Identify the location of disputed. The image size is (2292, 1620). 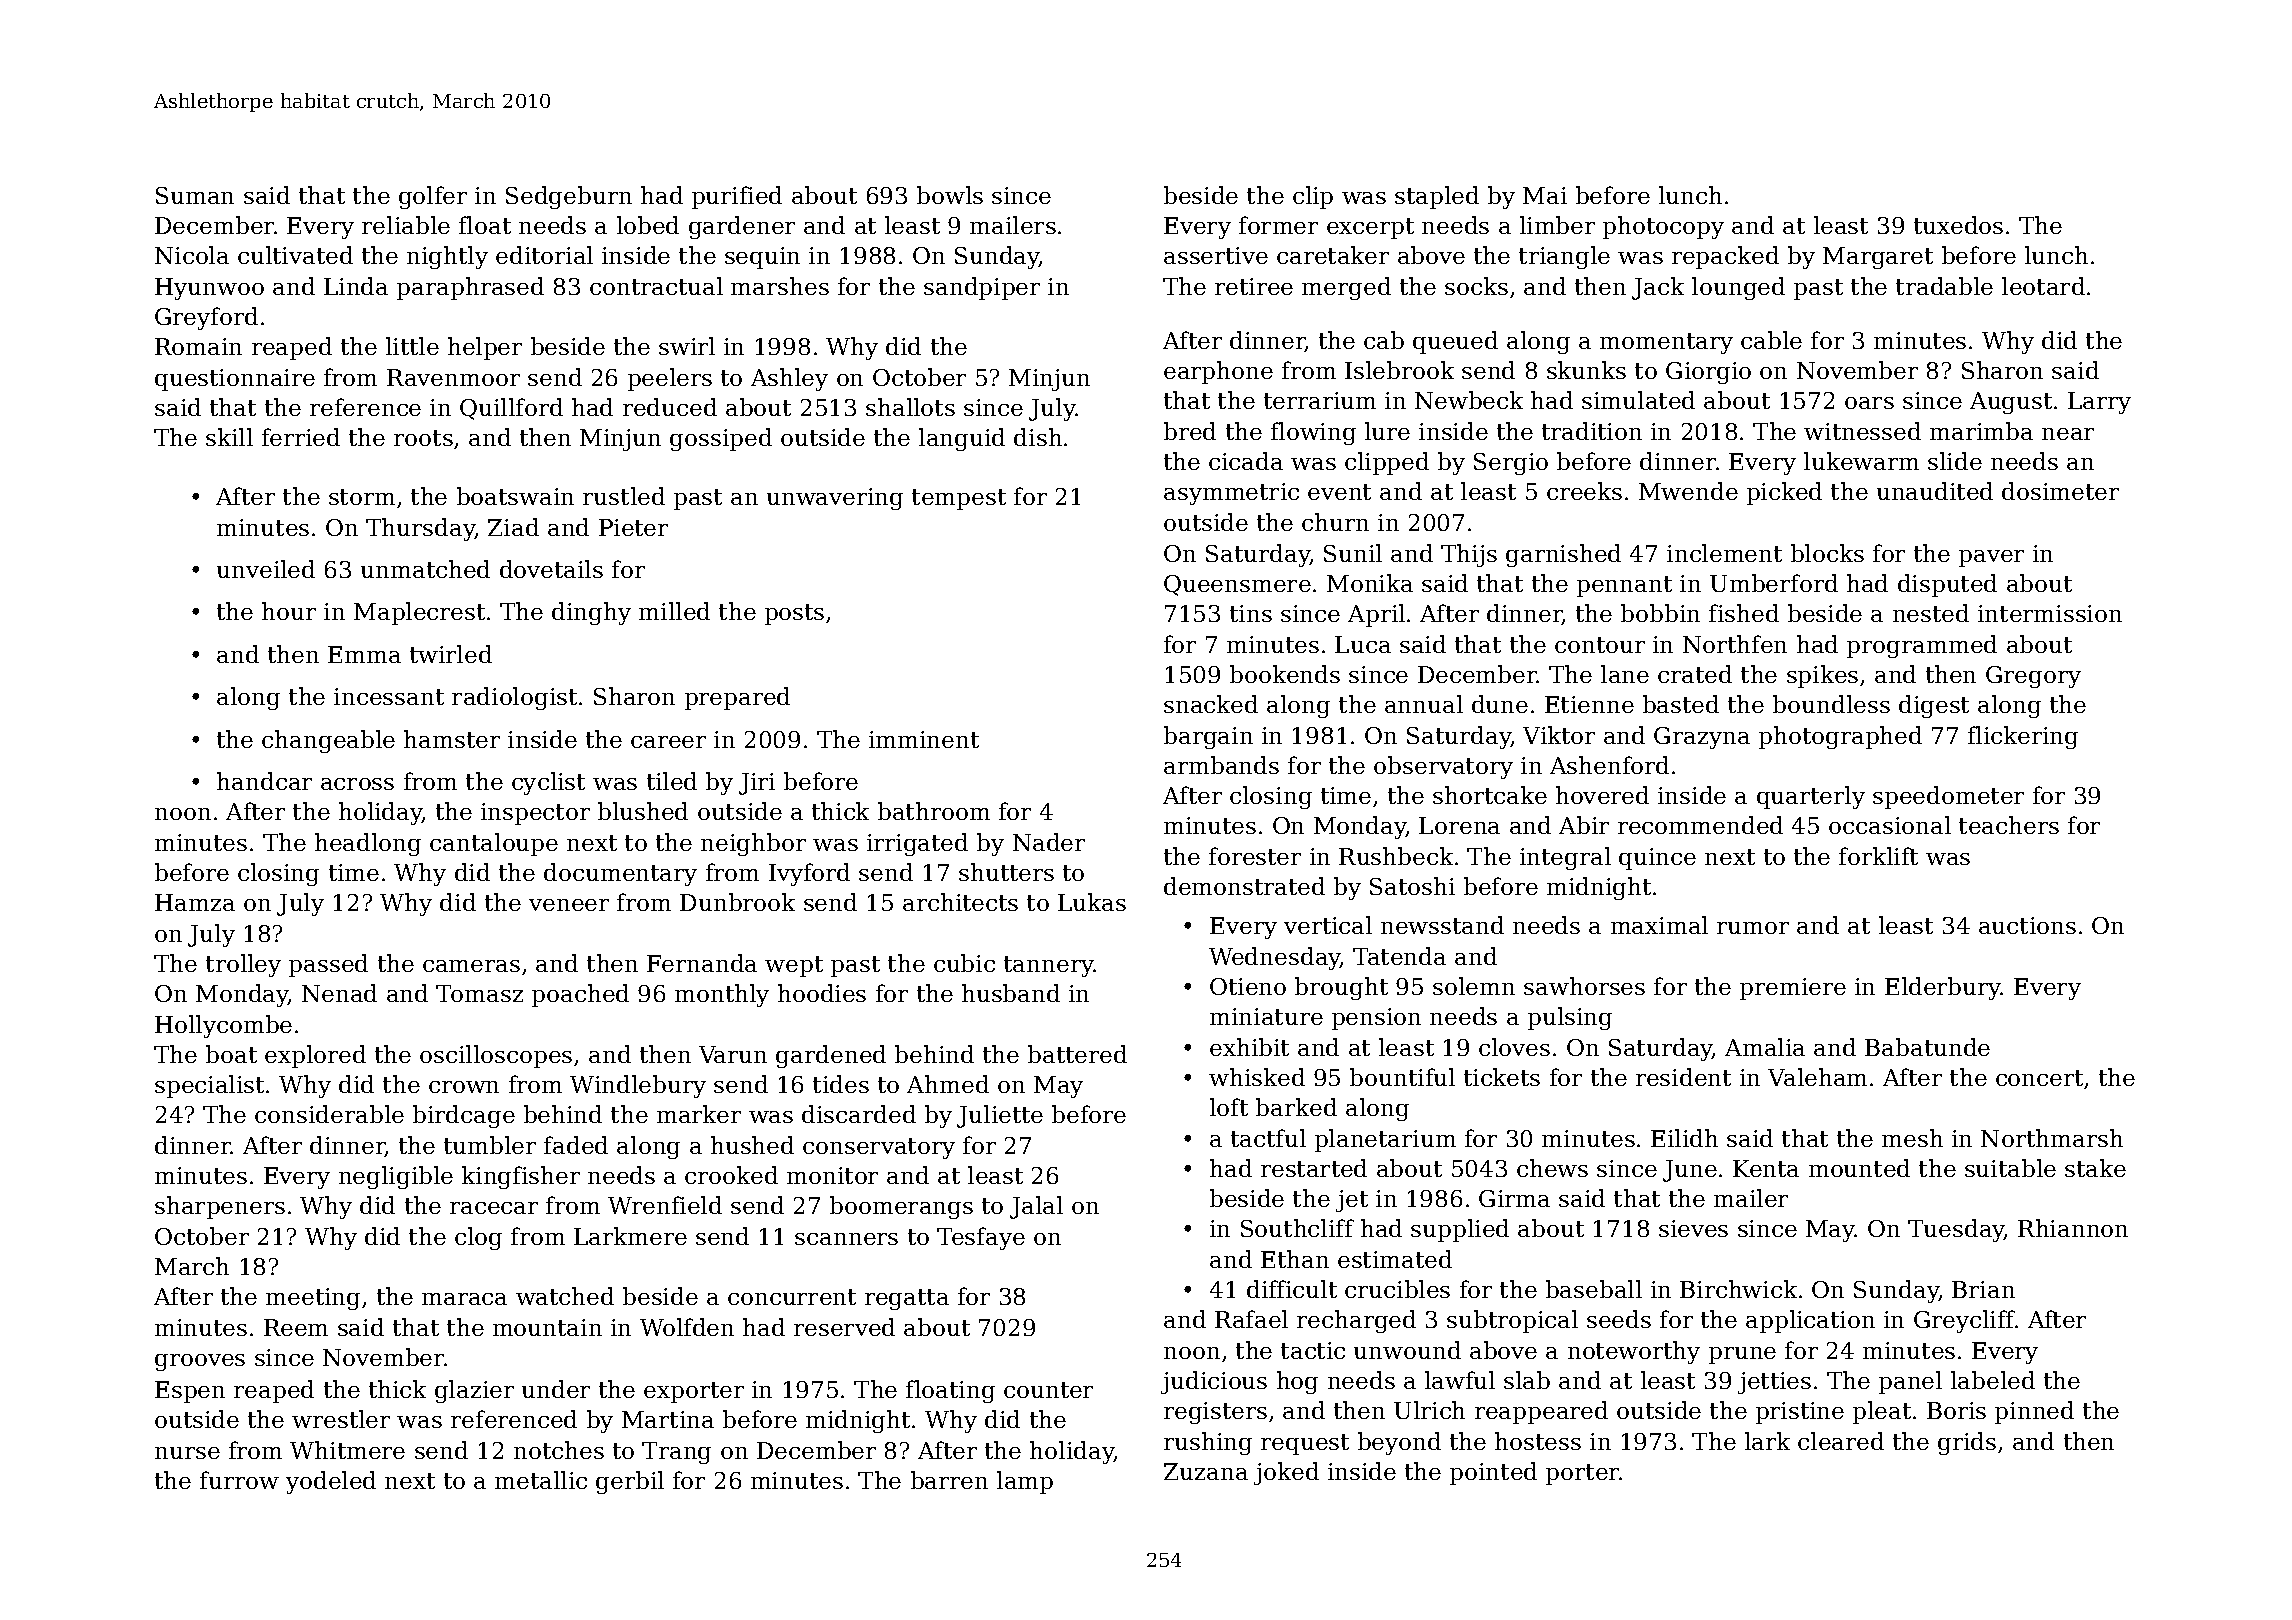
(1947, 585).
